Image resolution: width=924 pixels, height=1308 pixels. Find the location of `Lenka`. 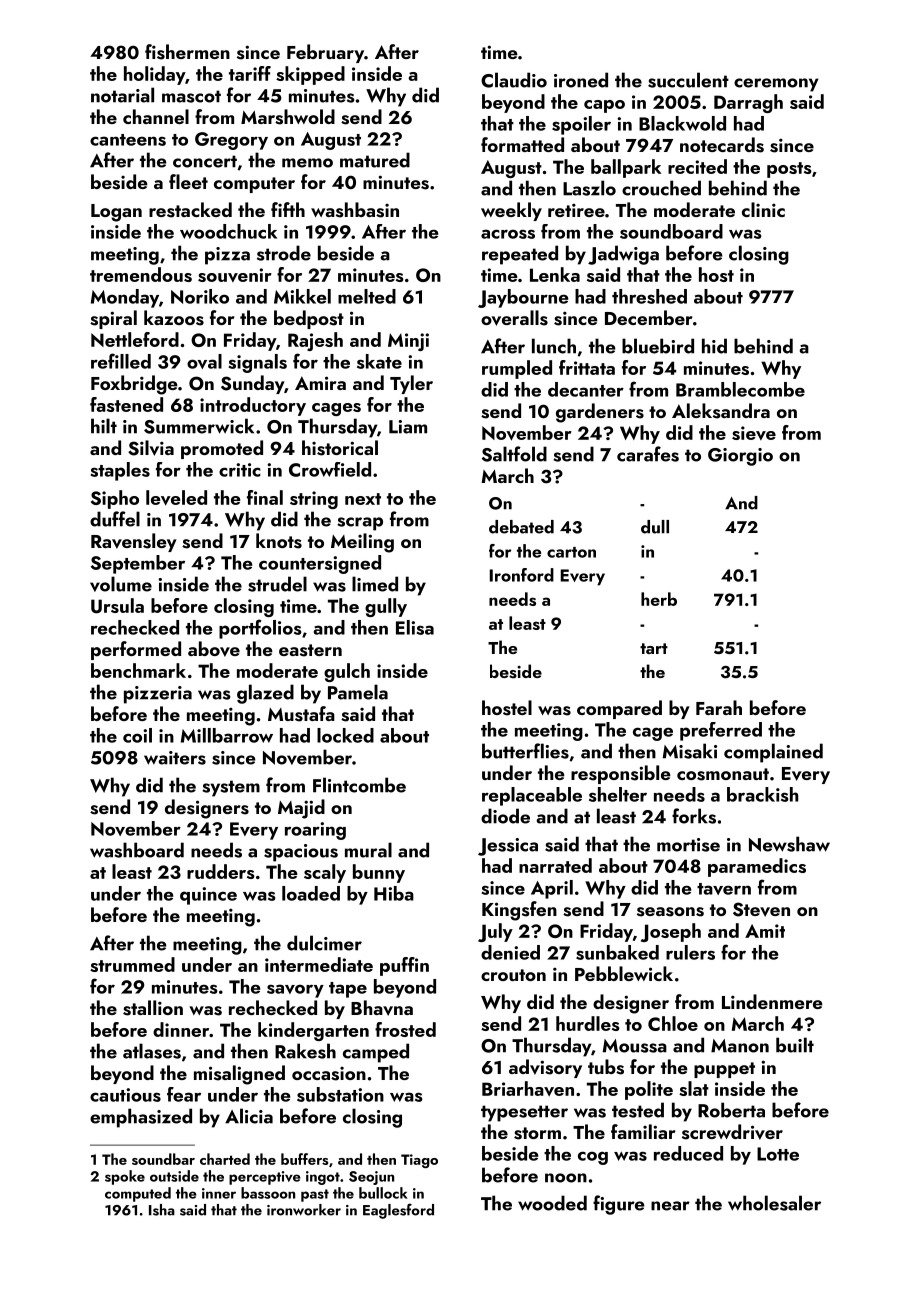

Lenka is located at coordinates (555, 274).
